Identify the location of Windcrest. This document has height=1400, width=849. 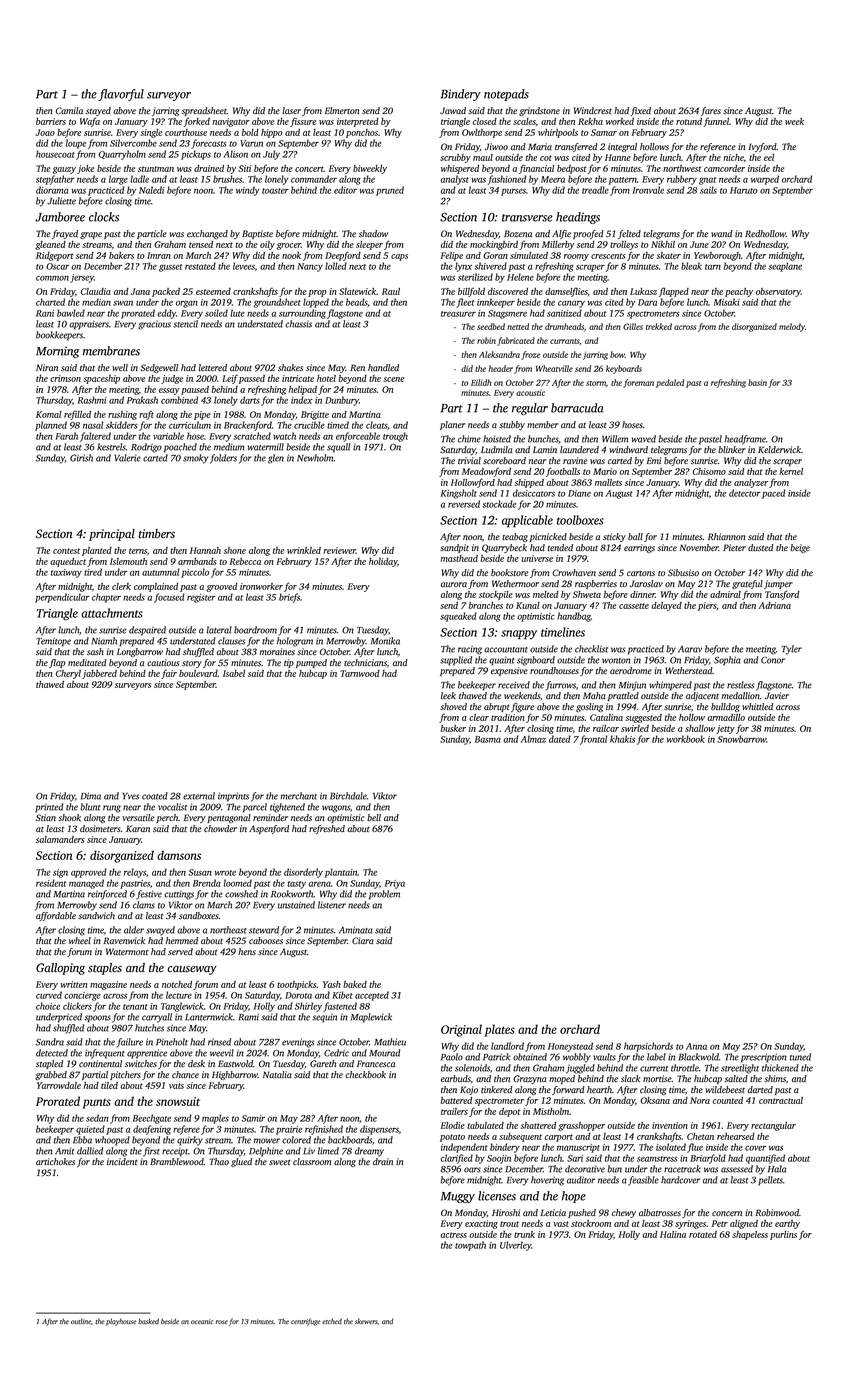
(593, 110).
